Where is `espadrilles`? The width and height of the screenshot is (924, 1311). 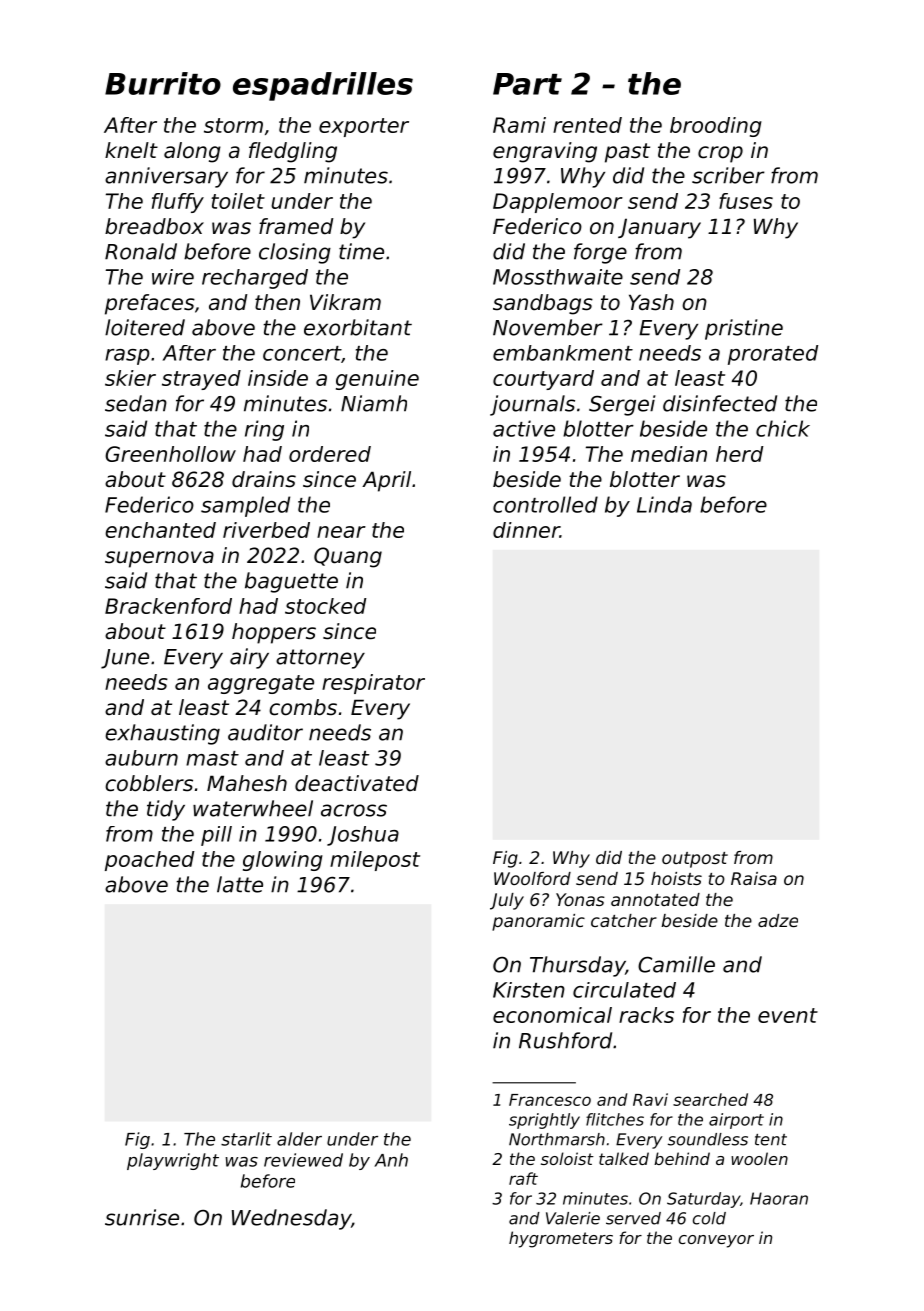
espadrilles is located at coordinates (323, 86).
